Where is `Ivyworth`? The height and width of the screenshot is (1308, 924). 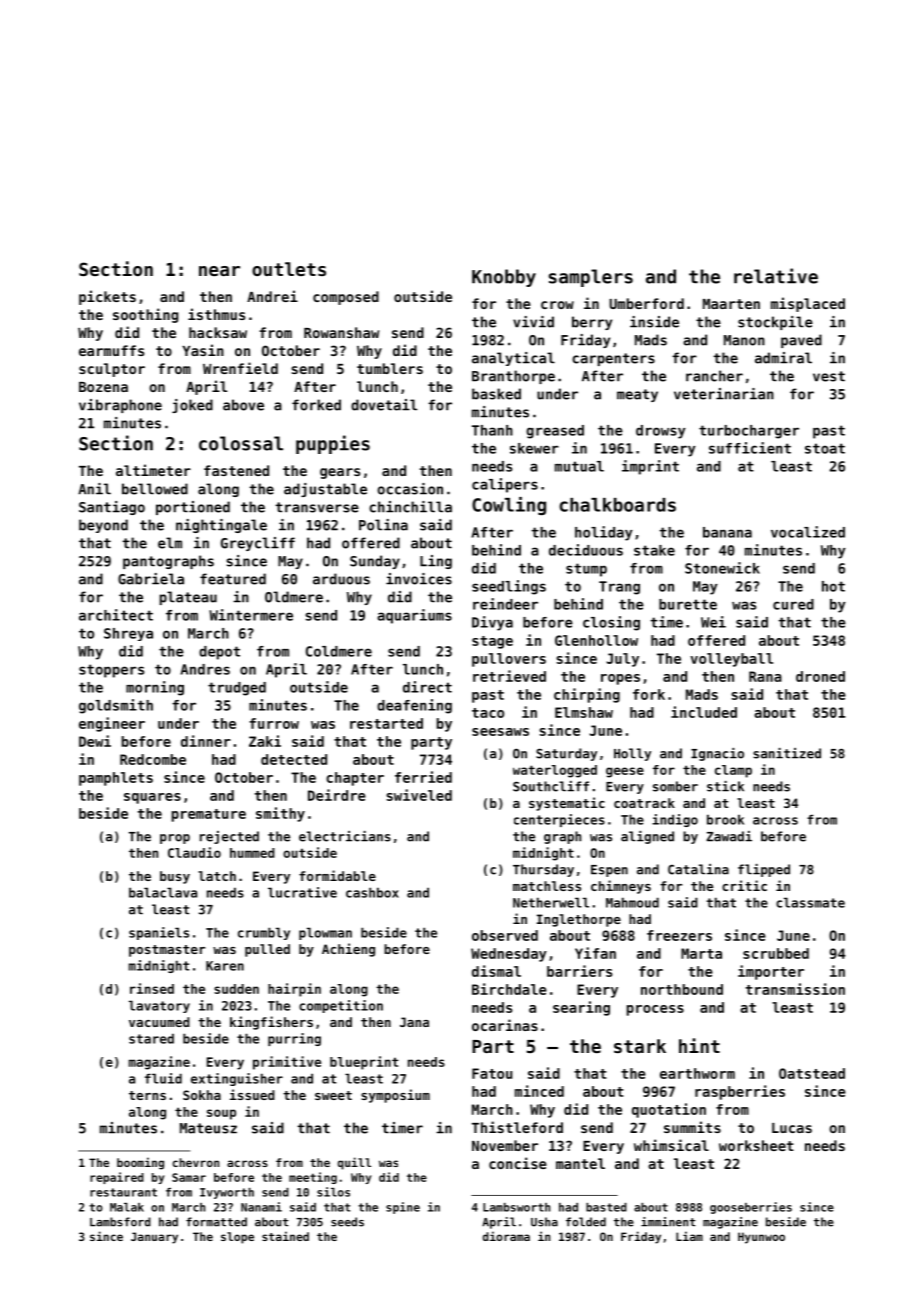
Ivyworth is located at coordinates (227, 1193).
